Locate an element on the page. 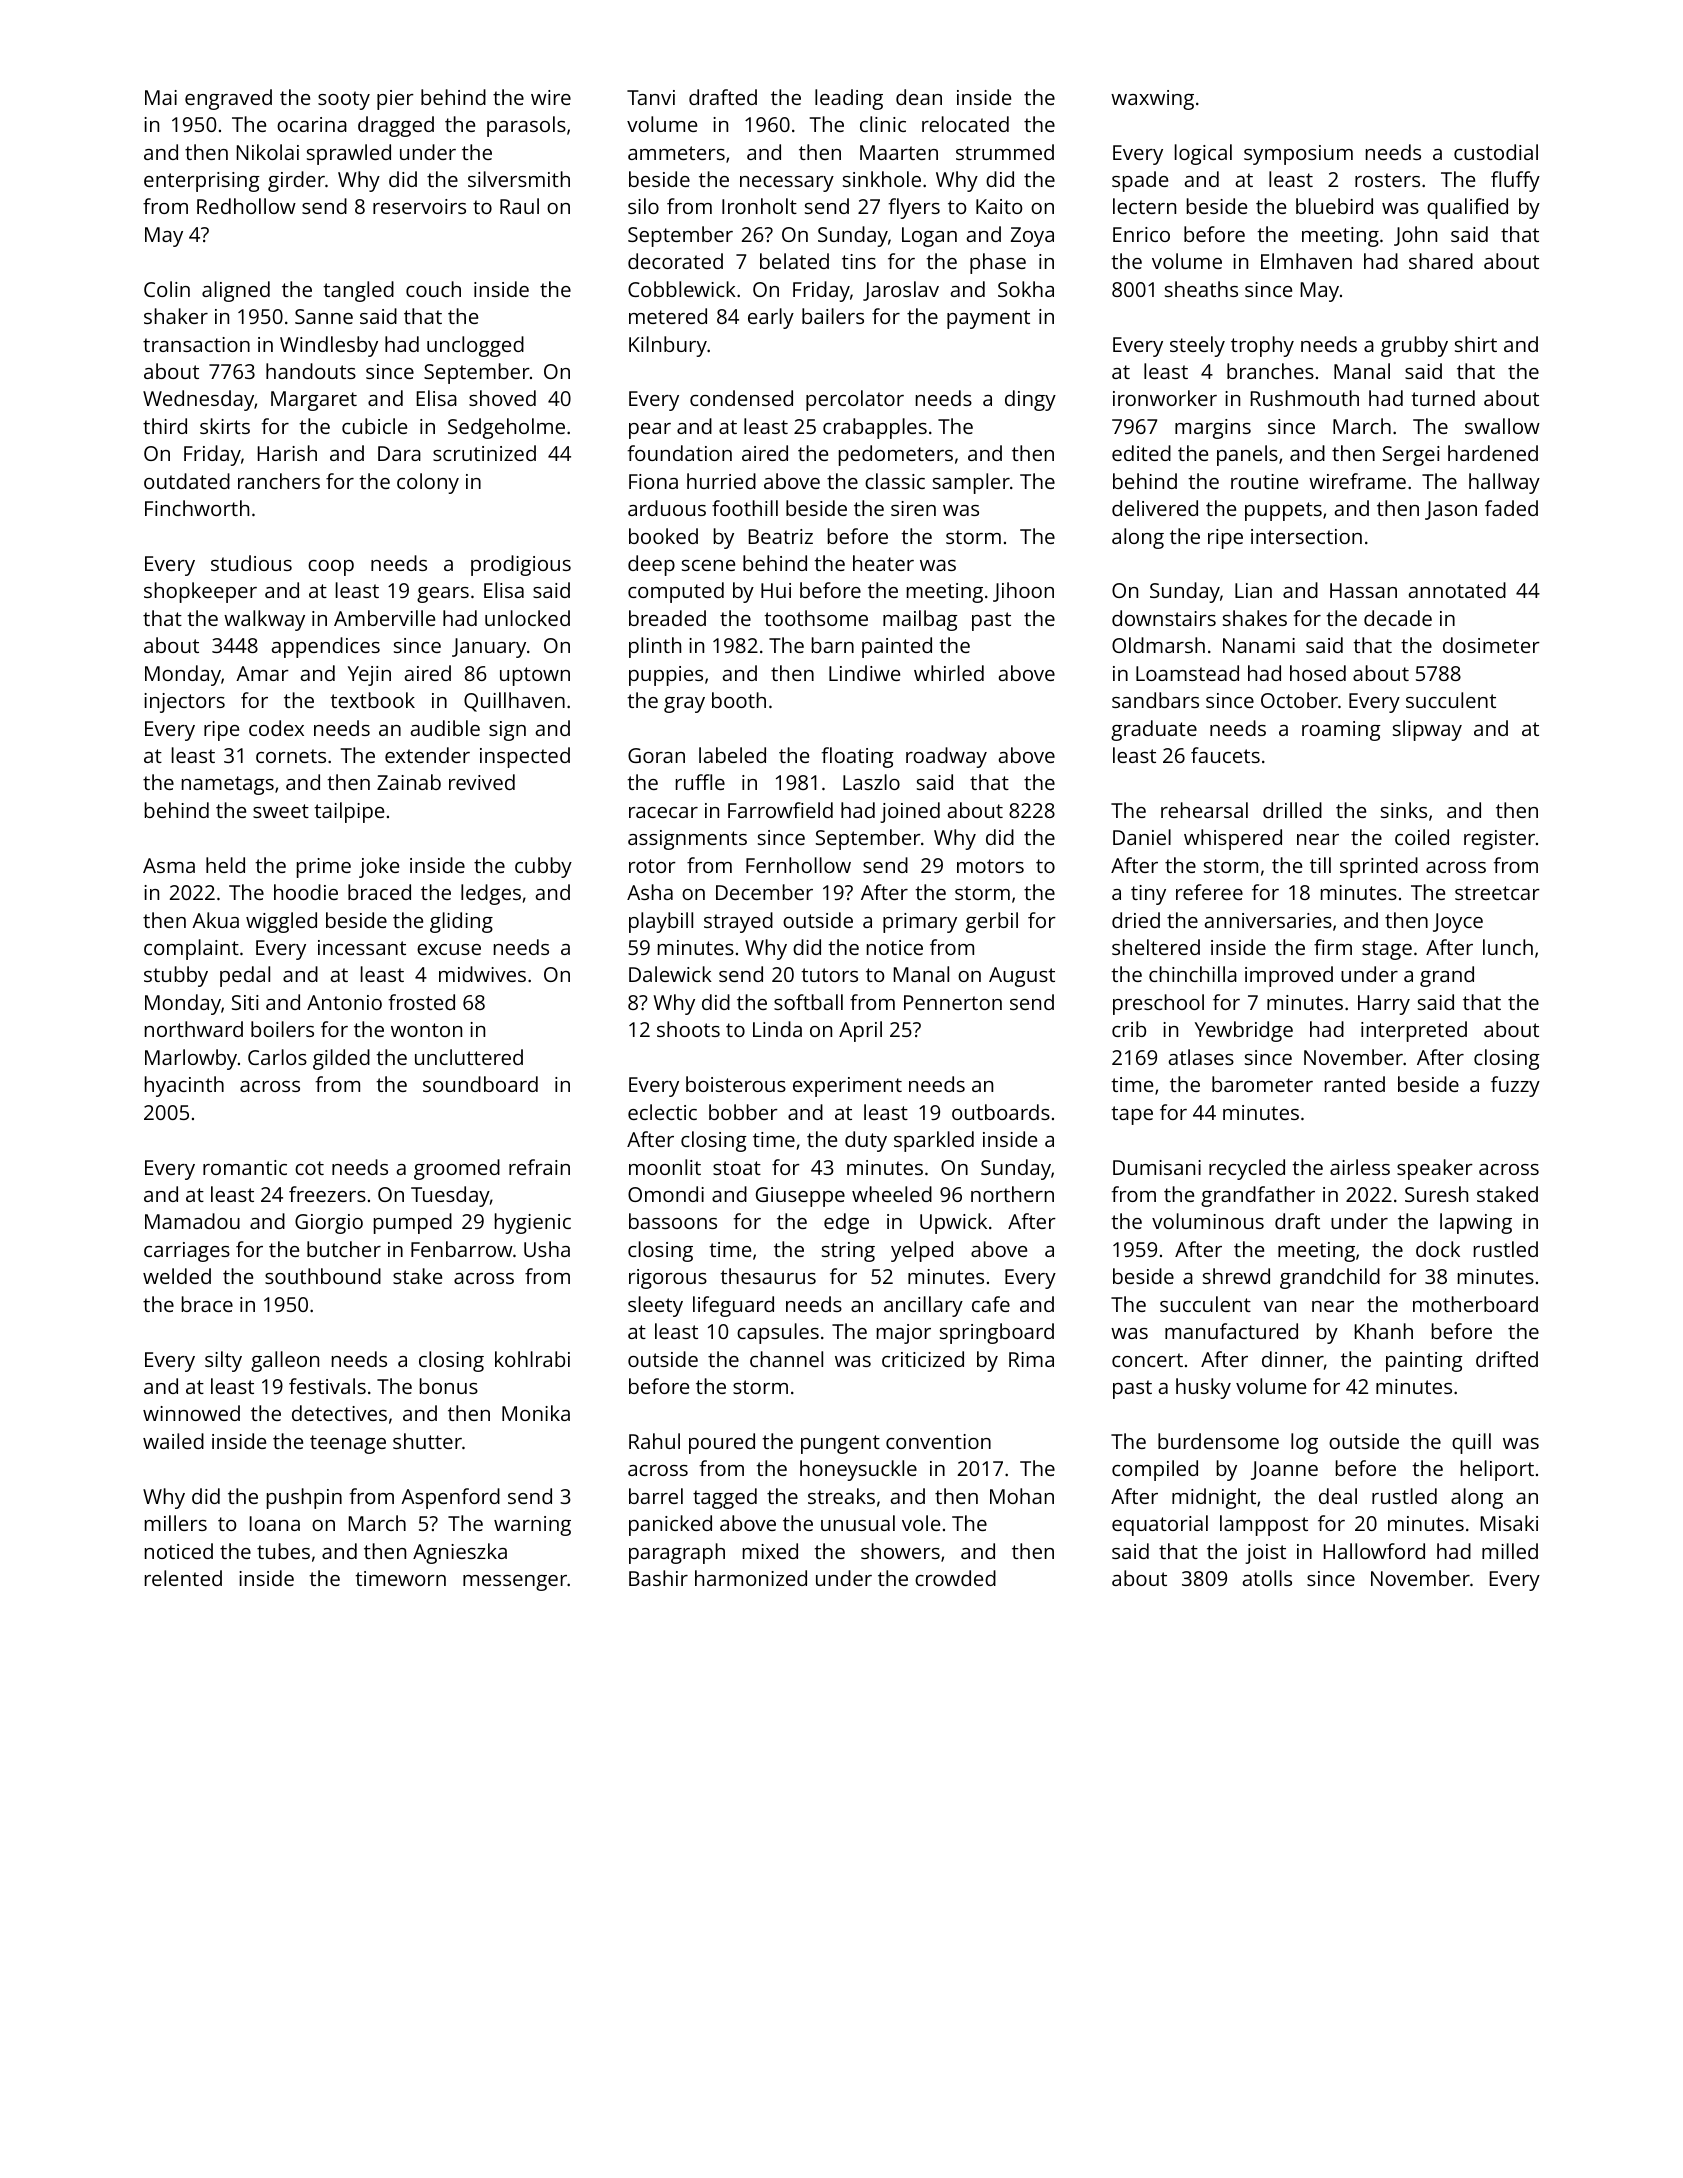 This page has width=1683, height=2178. sampler is located at coordinates (971, 483).
